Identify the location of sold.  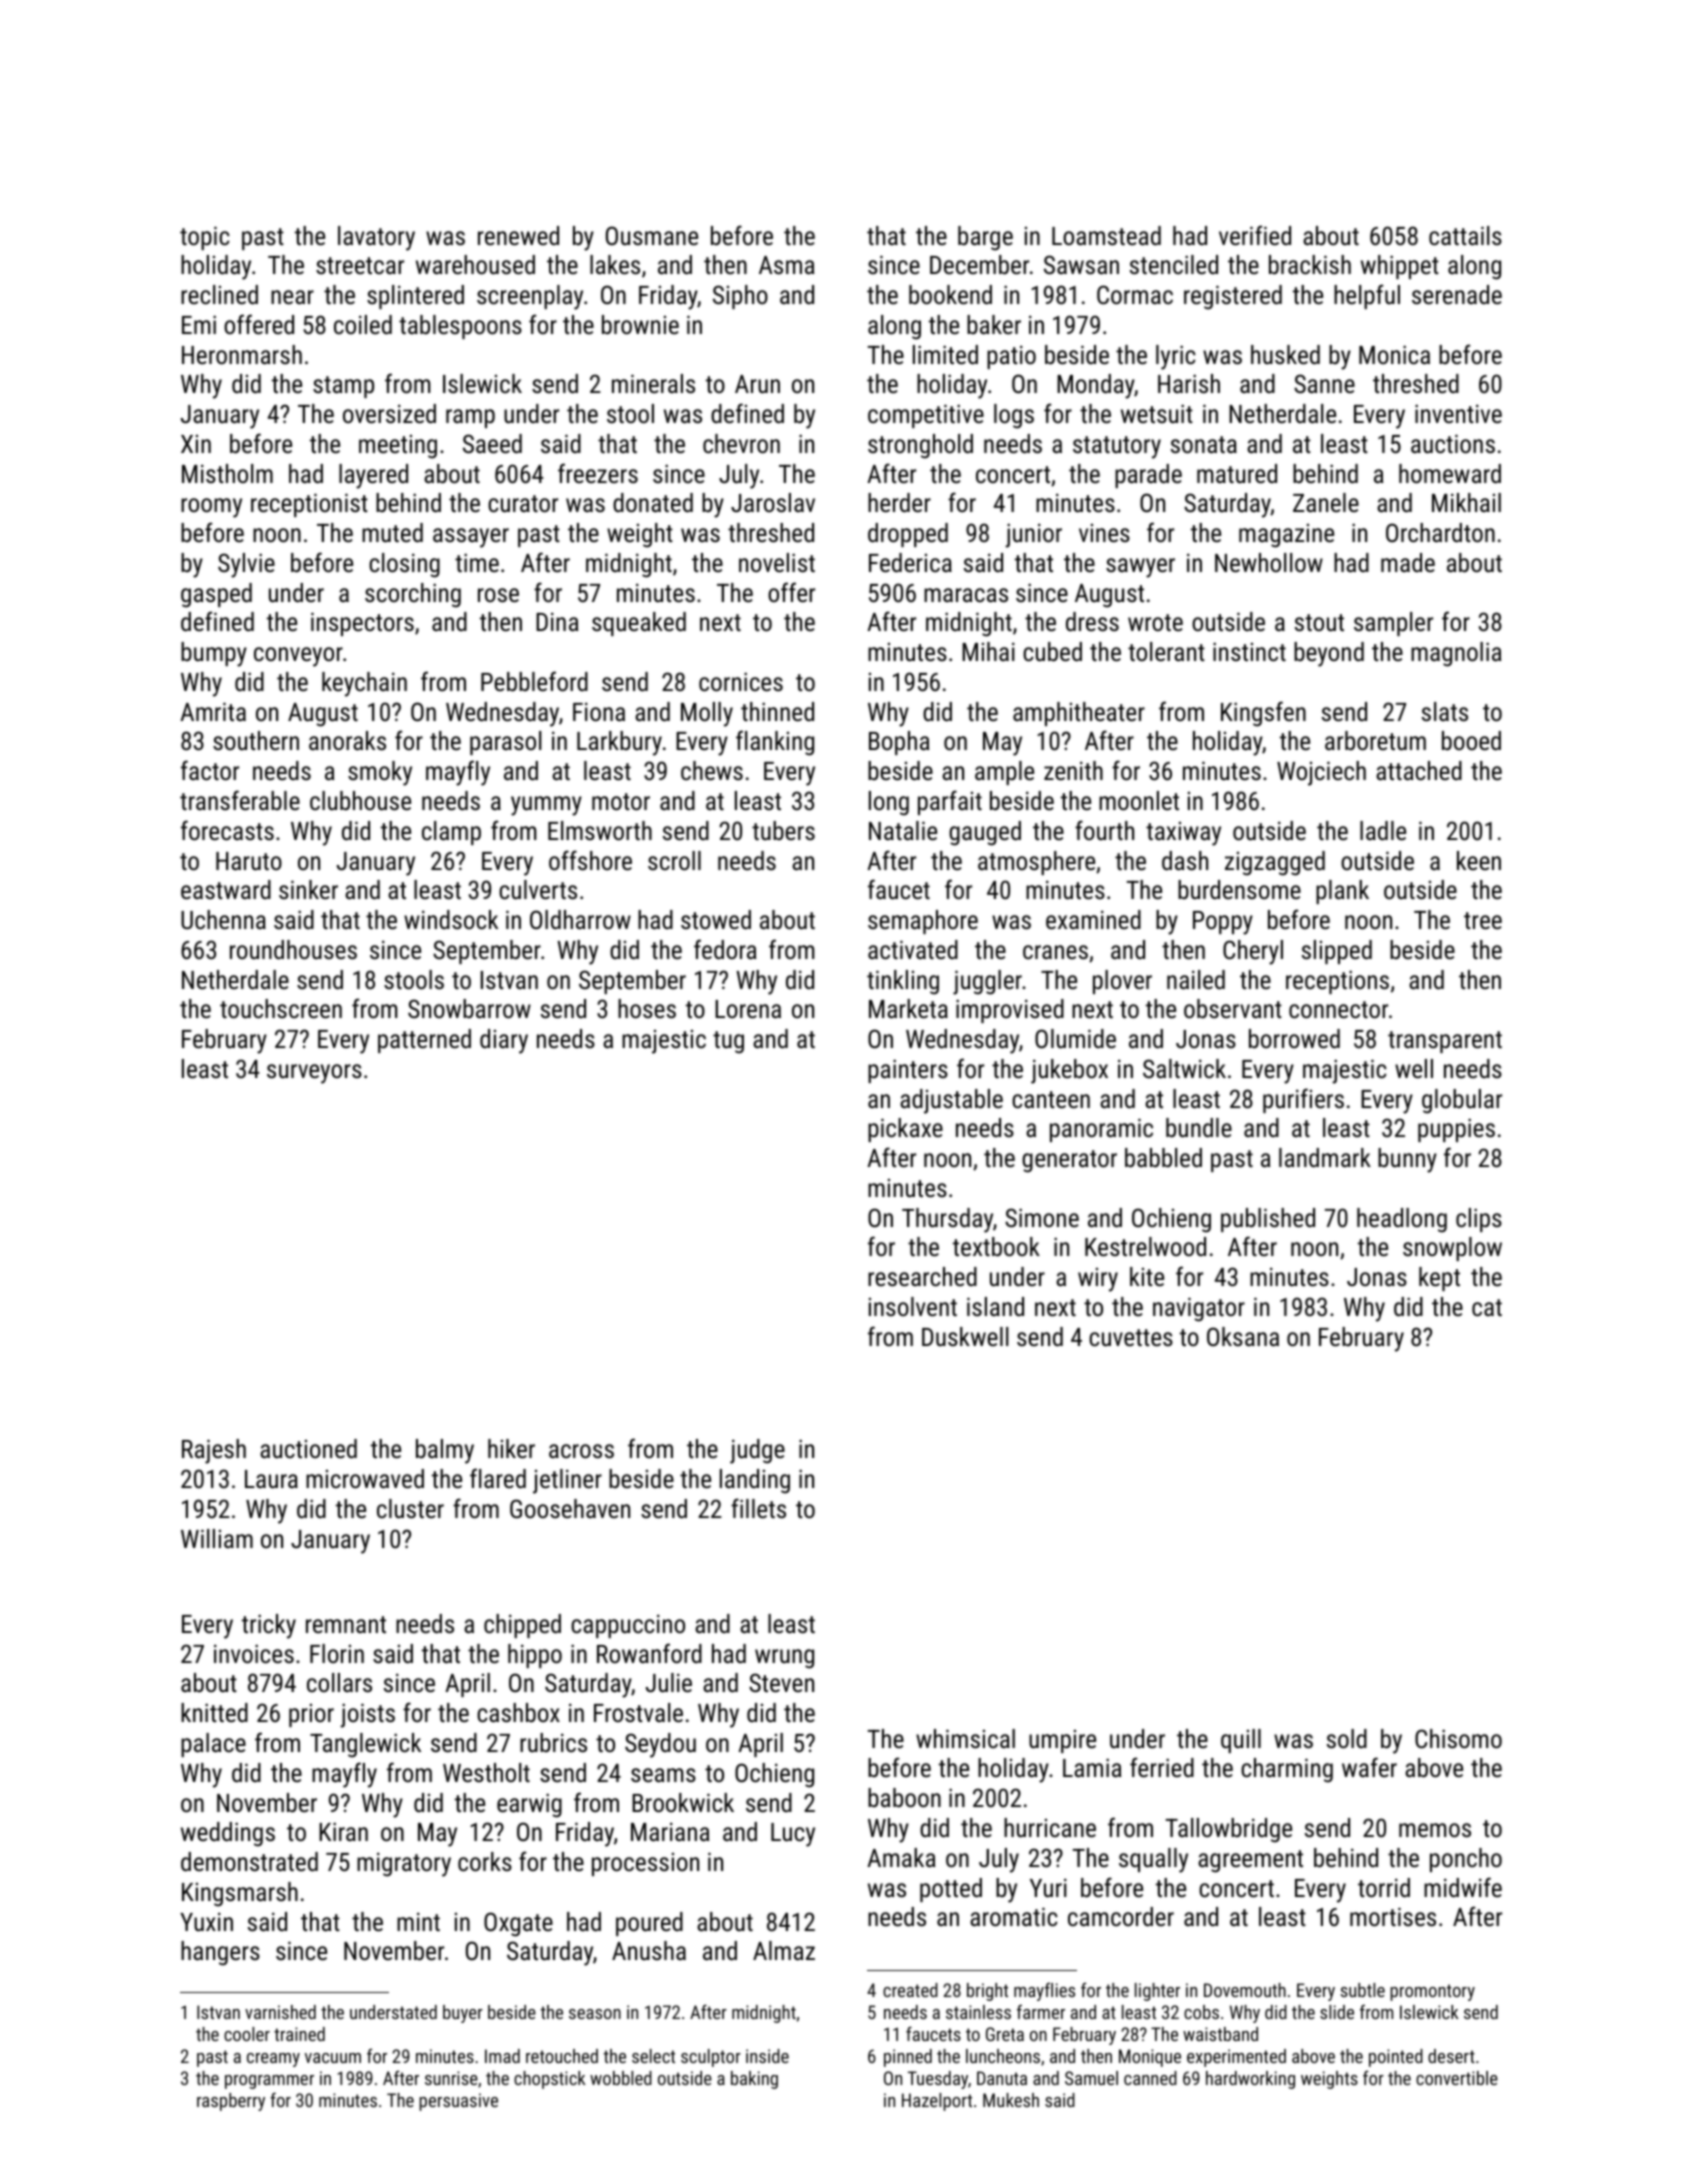
(1347, 1738).
